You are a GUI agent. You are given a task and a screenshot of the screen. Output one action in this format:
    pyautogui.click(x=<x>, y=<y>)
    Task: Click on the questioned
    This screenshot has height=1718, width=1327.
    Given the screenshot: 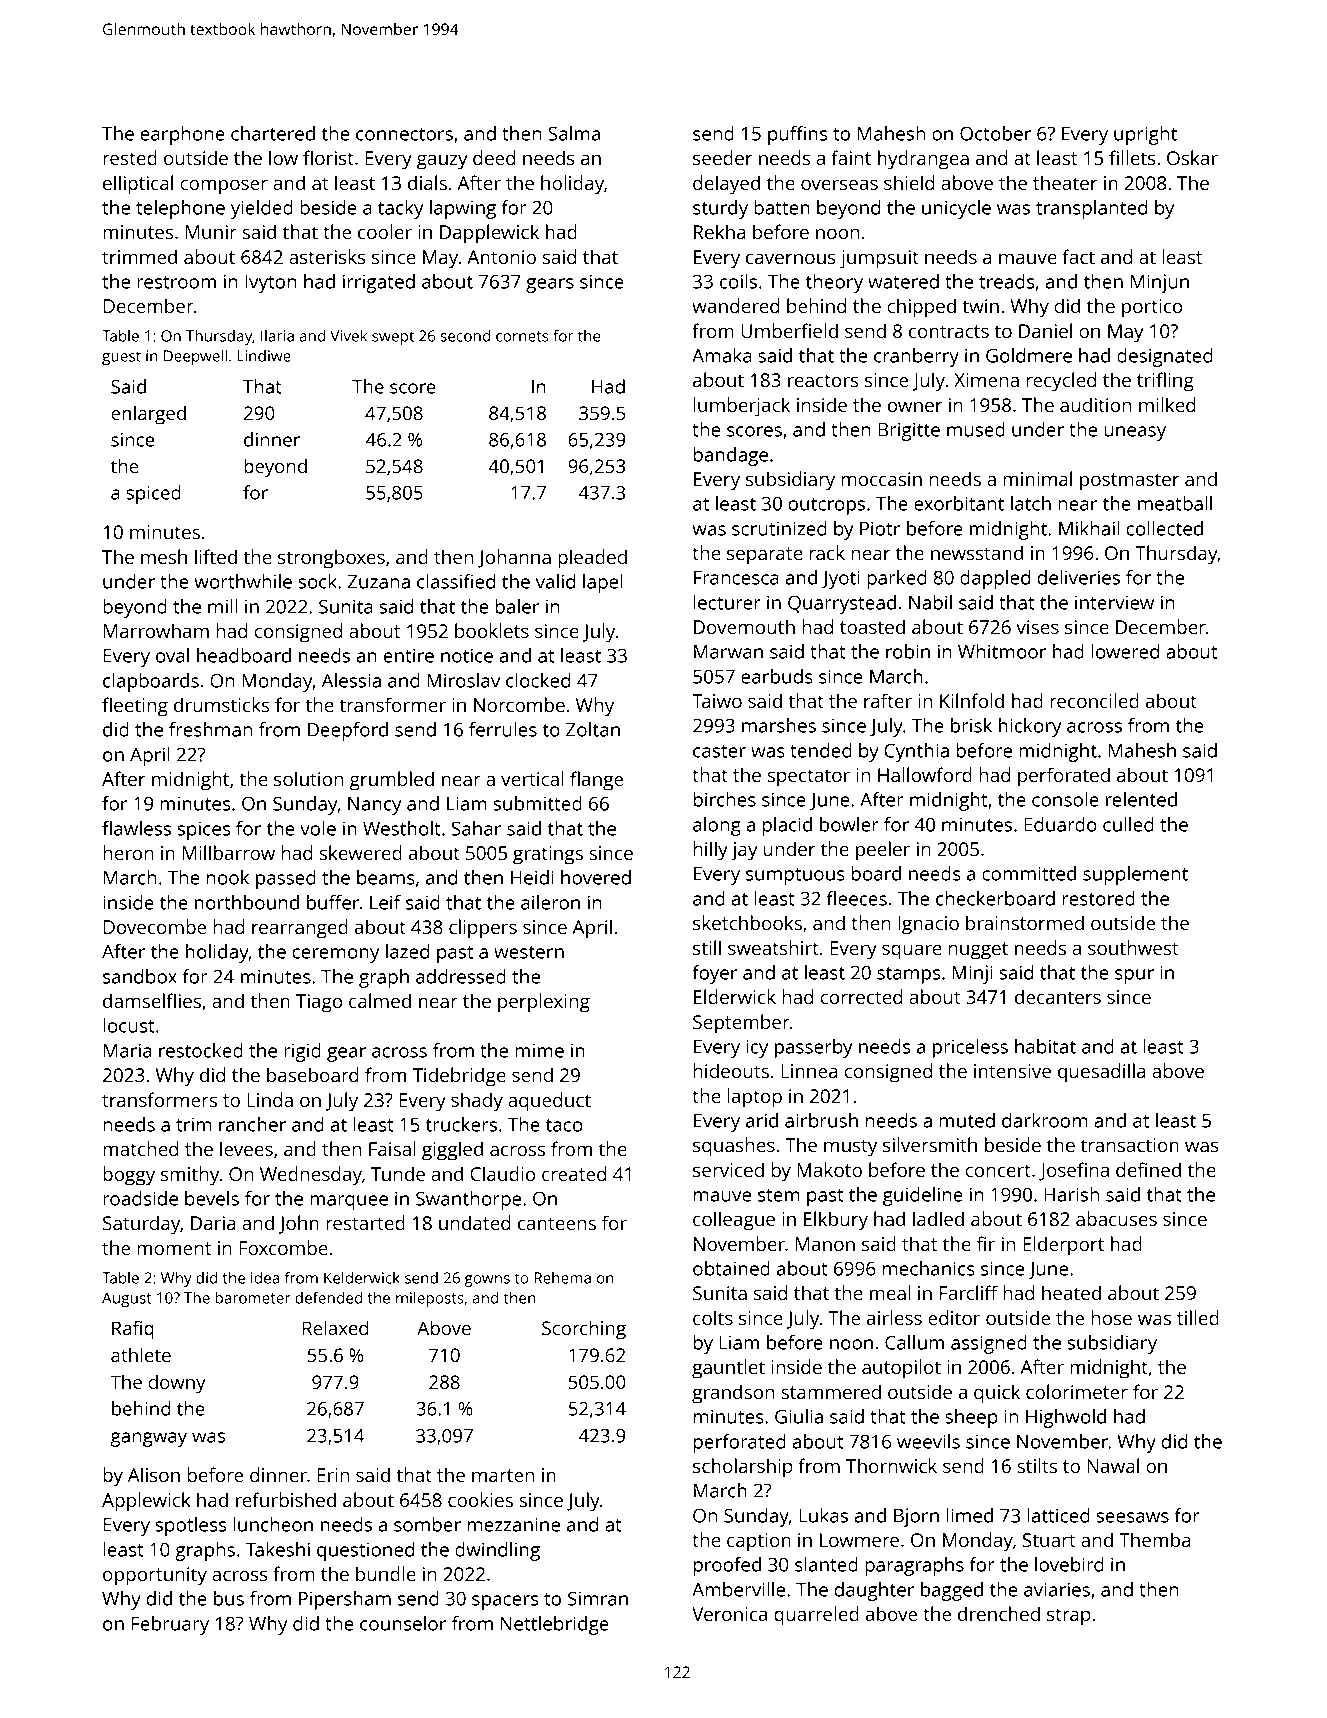 What is the action you would take?
    pyautogui.click(x=365, y=1551)
